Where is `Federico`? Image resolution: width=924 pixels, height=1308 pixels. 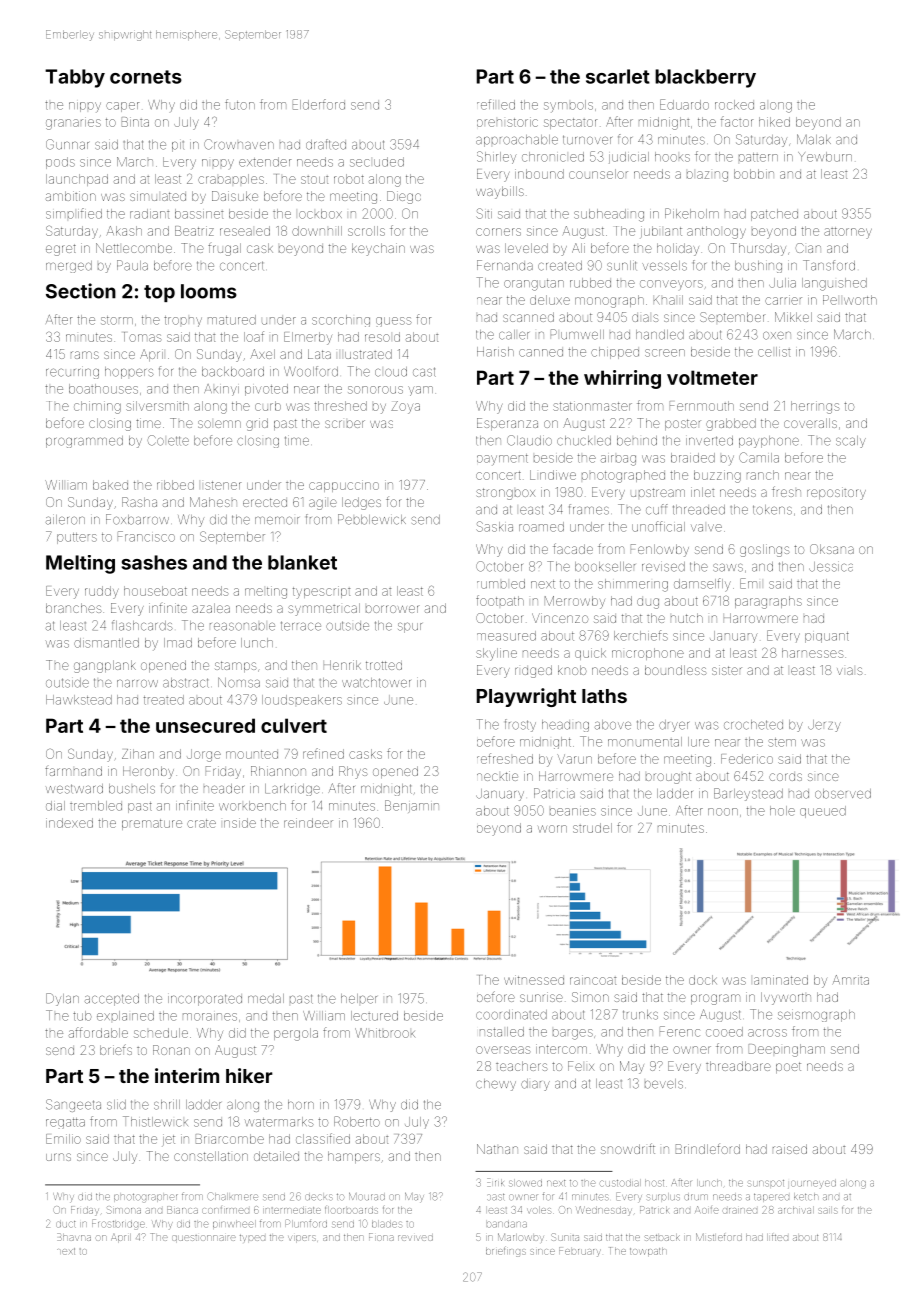 Federico is located at coordinates (747, 759).
